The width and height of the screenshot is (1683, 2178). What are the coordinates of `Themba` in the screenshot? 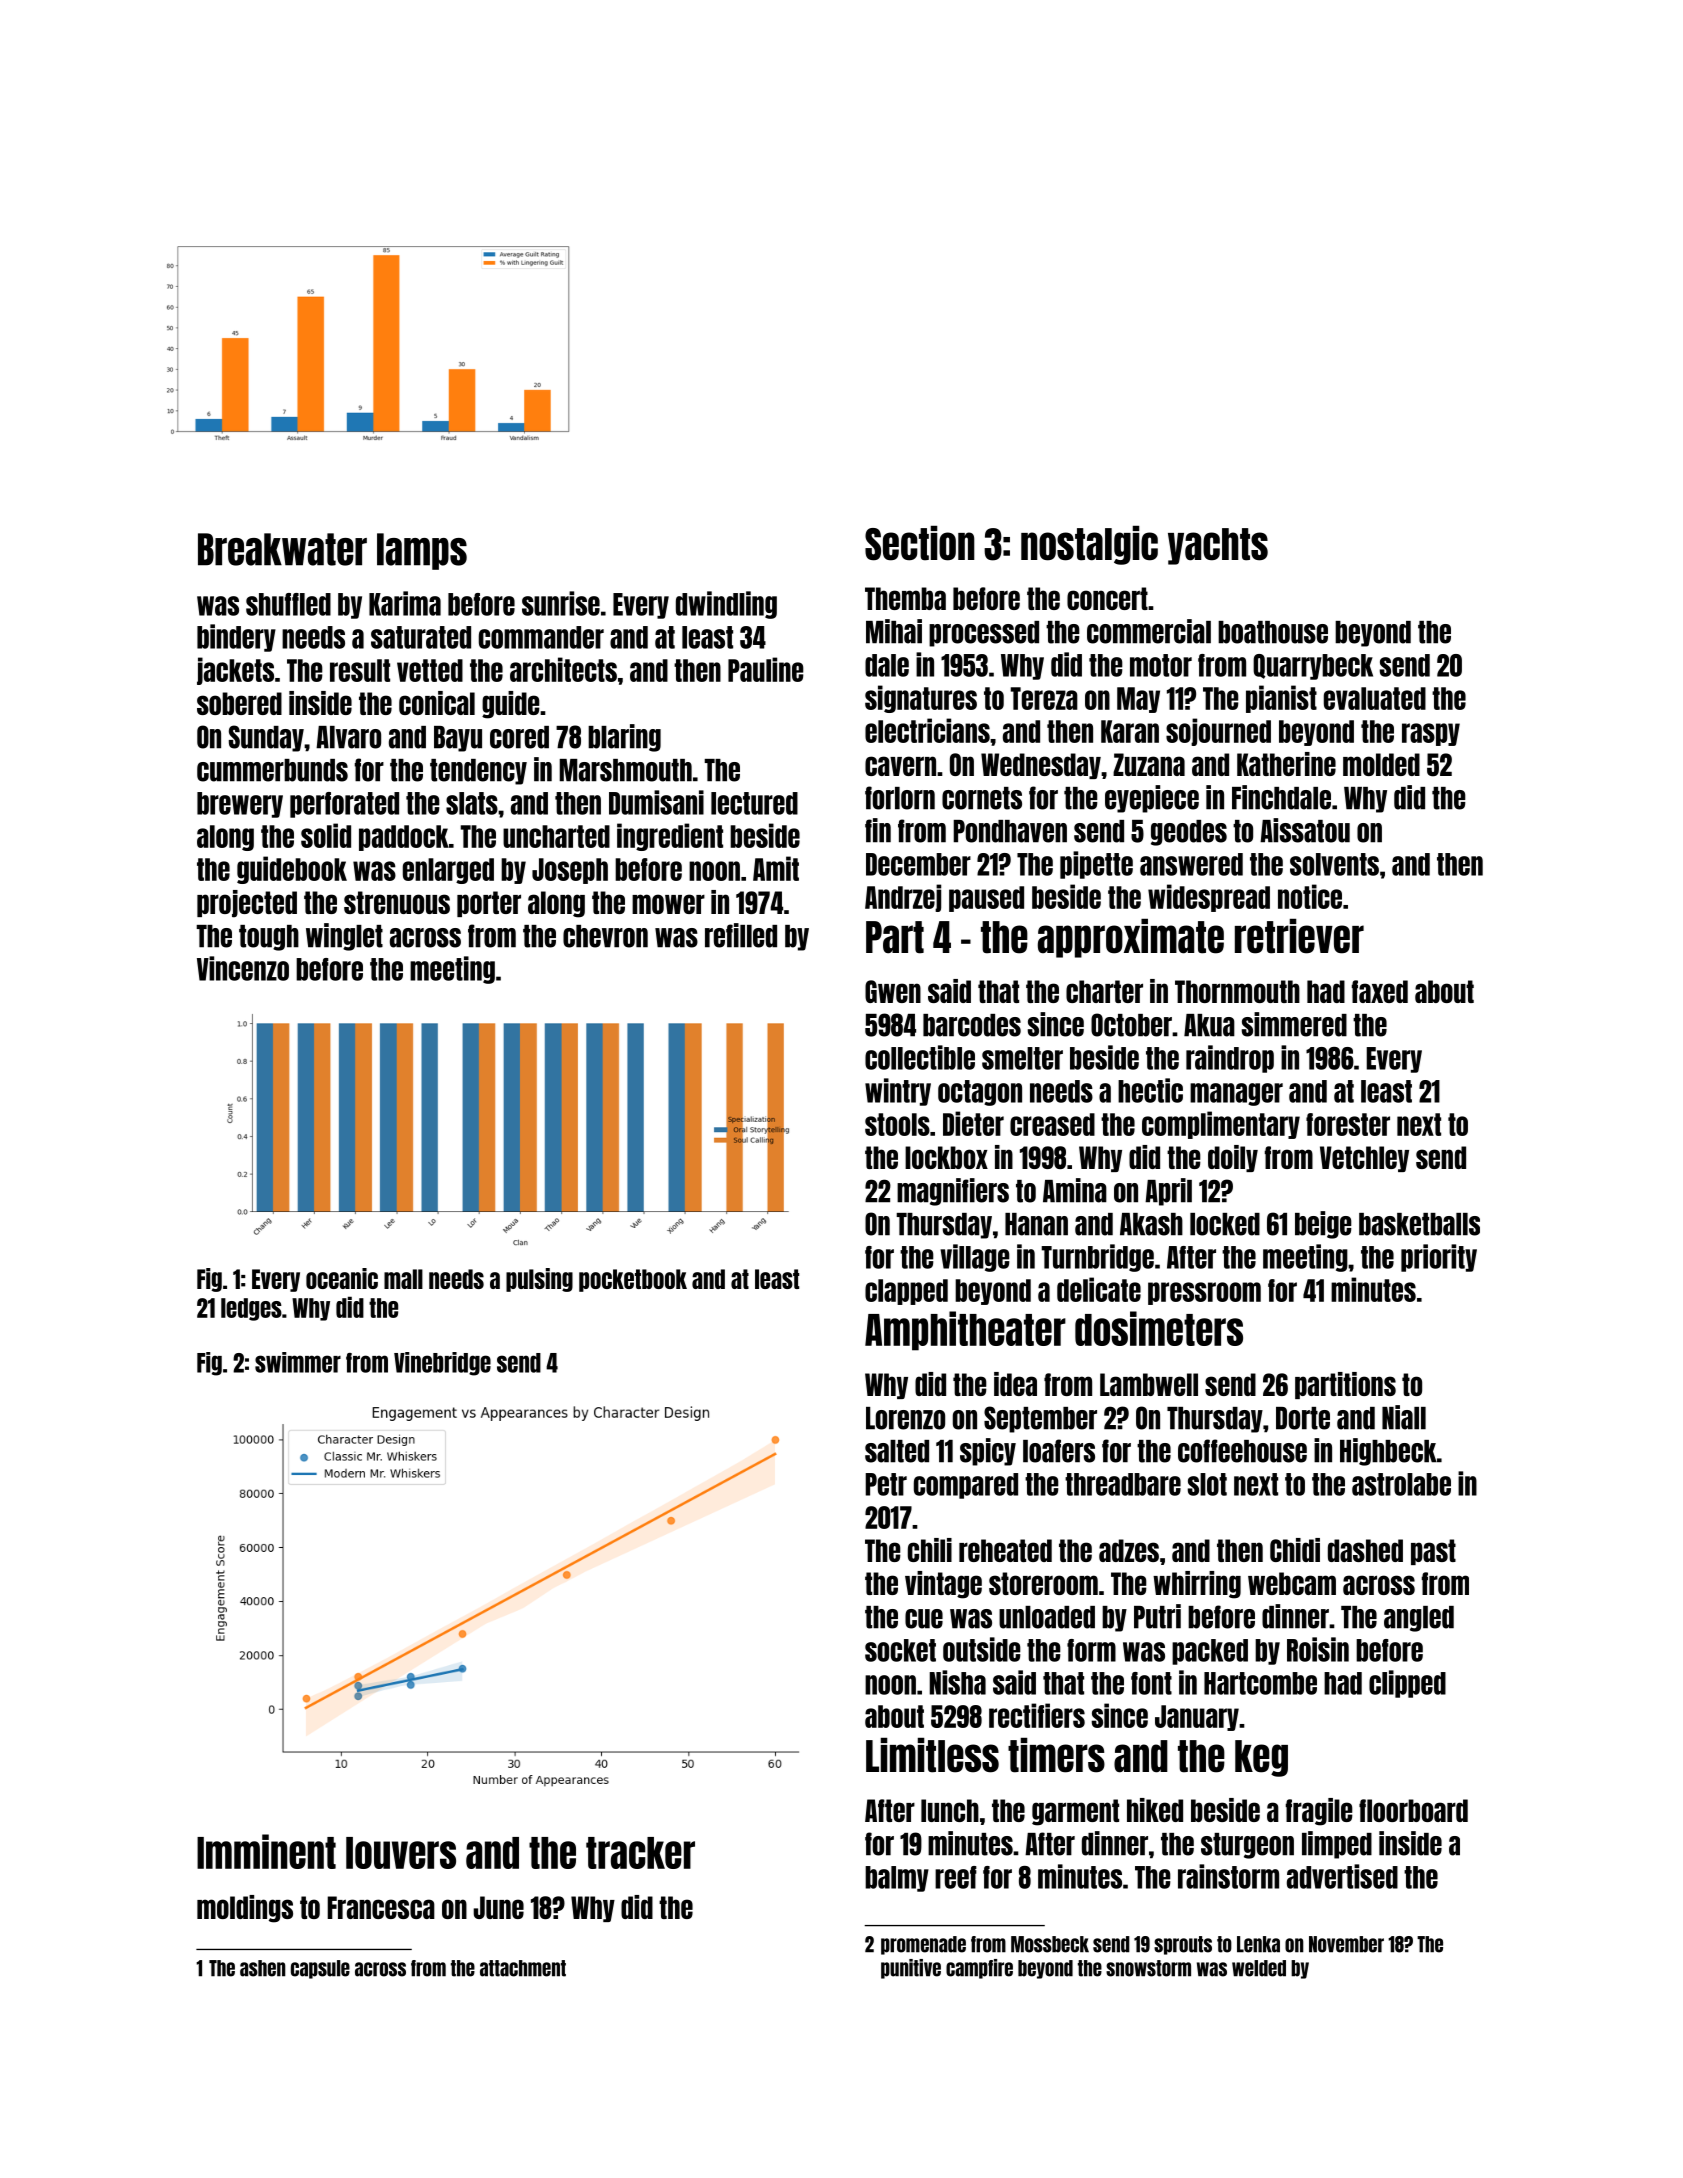 It's located at (905, 598).
